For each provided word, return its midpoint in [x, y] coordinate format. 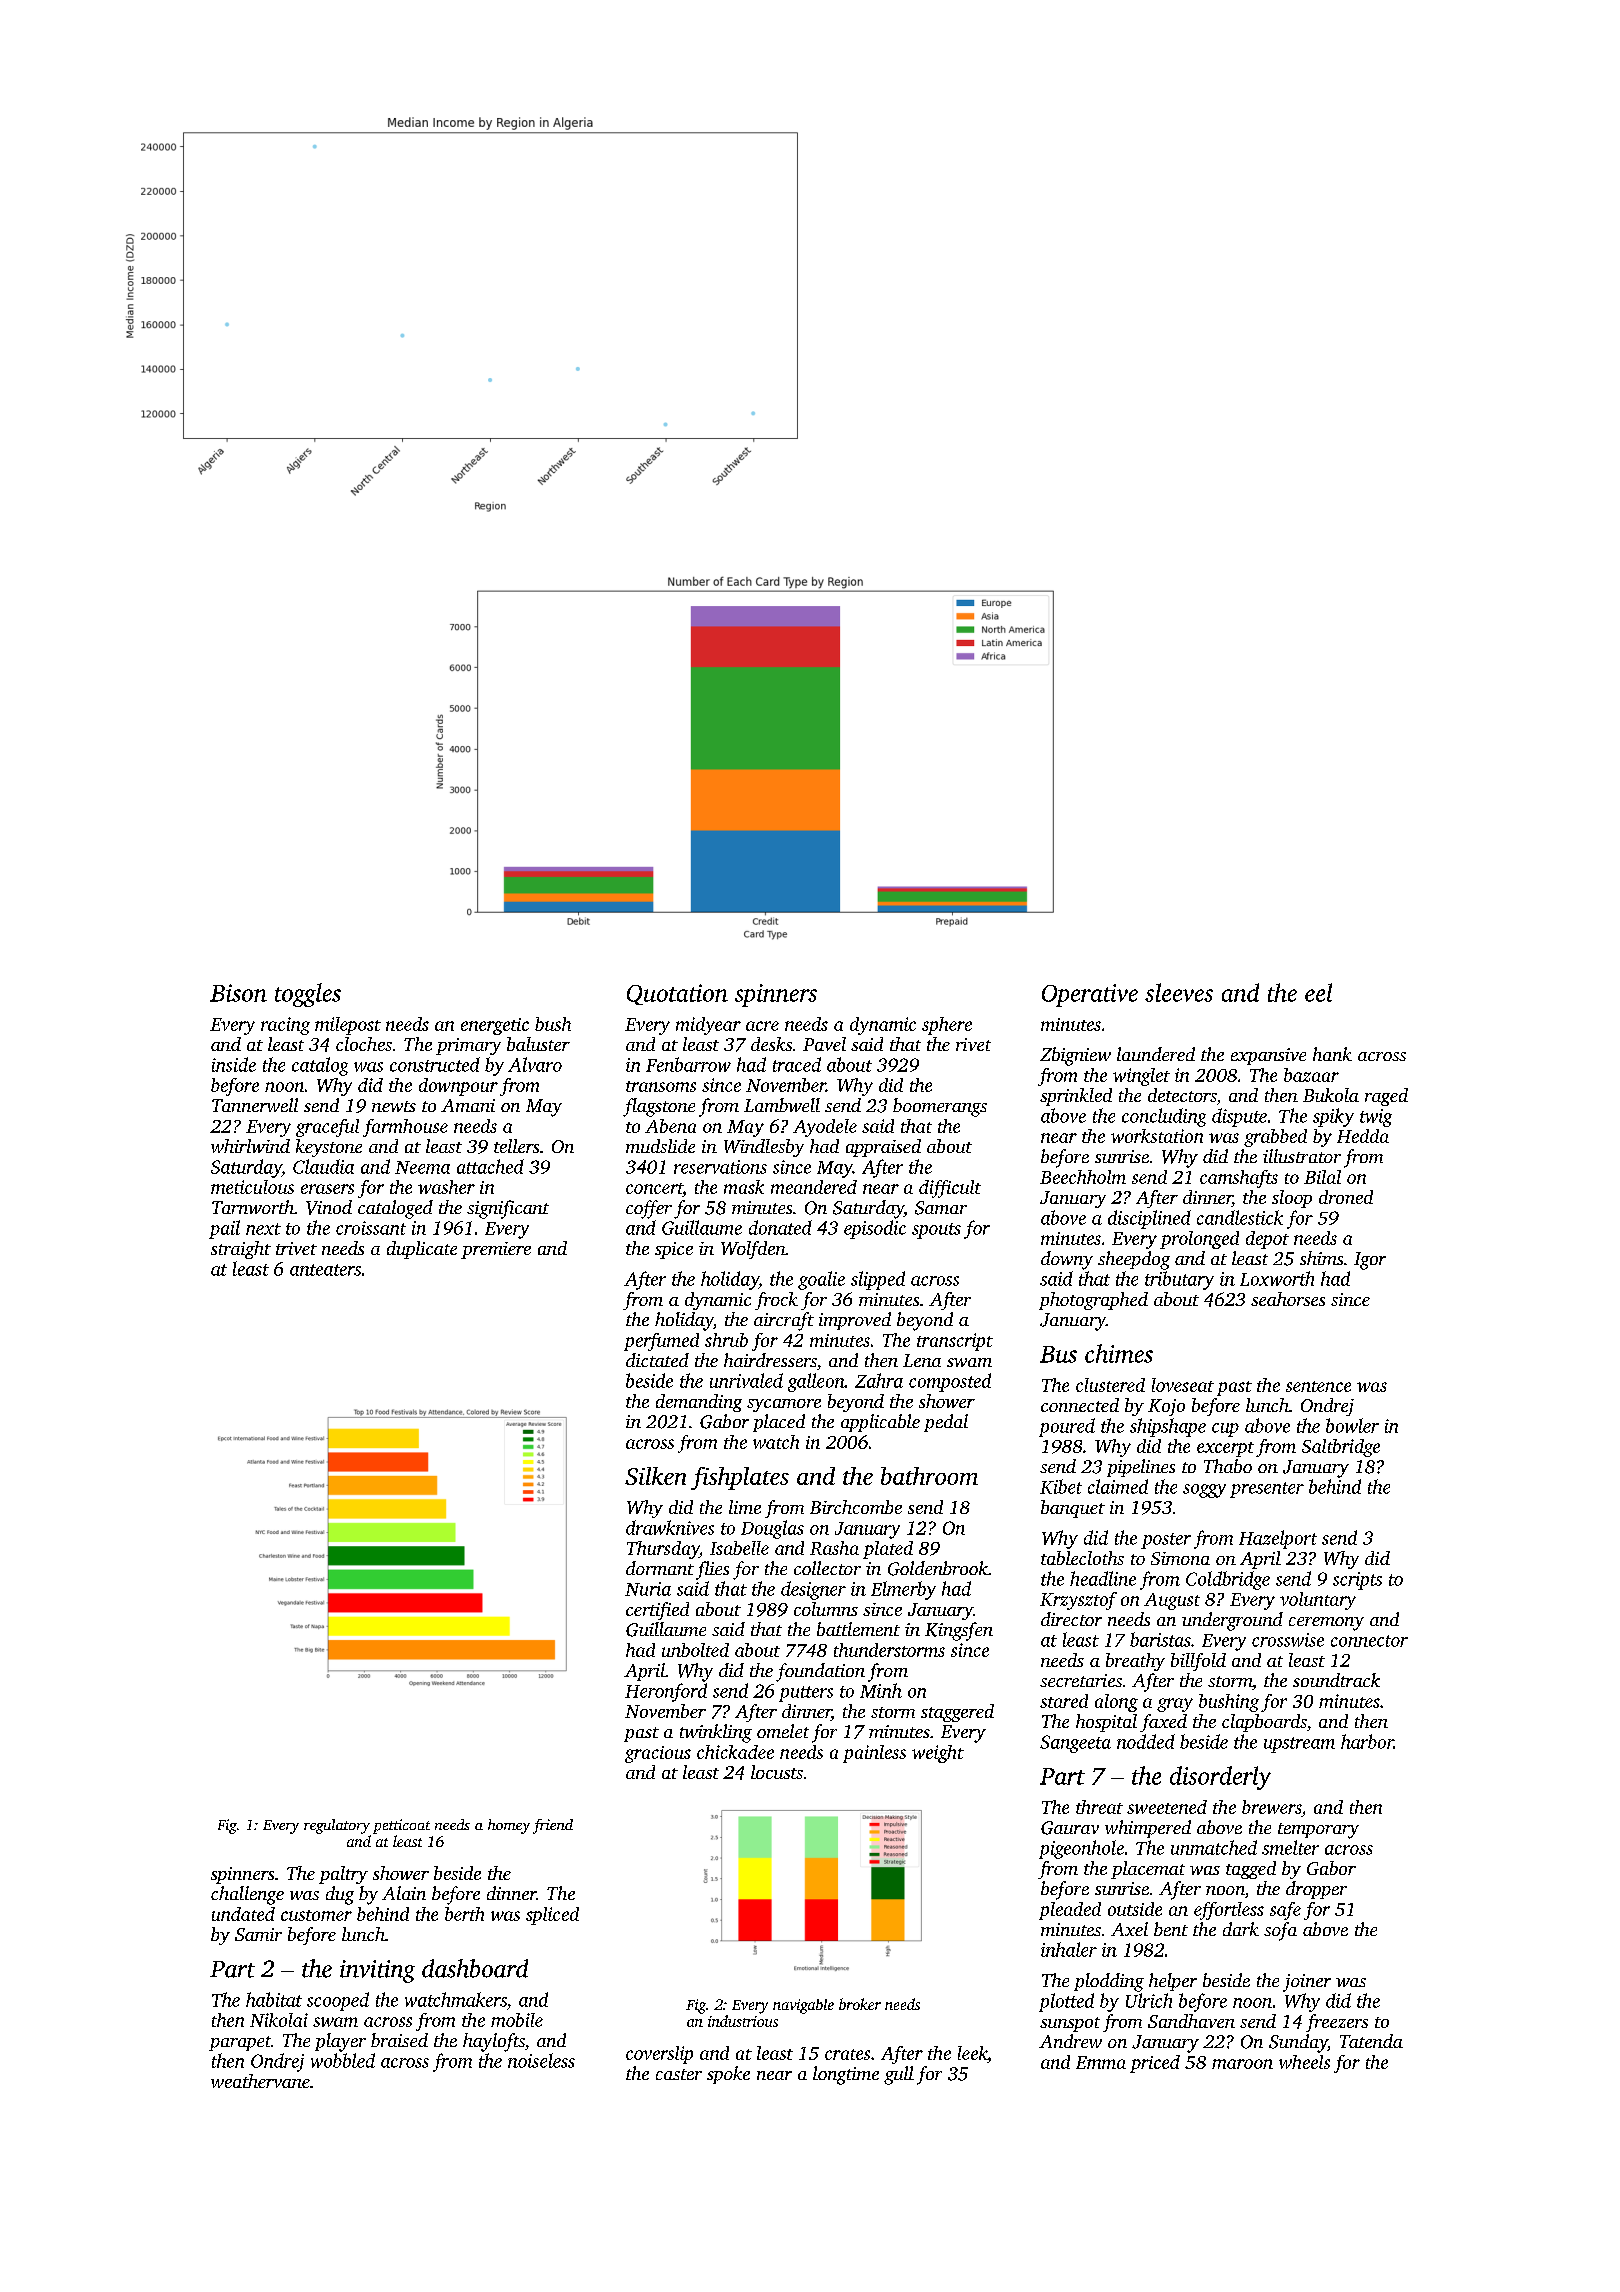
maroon [1242, 2064]
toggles [308, 995]
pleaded [1070, 1911]
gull [899, 2075]
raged [1386, 1097]
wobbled [343, 2060]
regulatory [337, 1826]
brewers [1271, 1807]
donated [780, 1227]
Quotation [677, 994]
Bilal [1322, 1177]
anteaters [325, 1270]
